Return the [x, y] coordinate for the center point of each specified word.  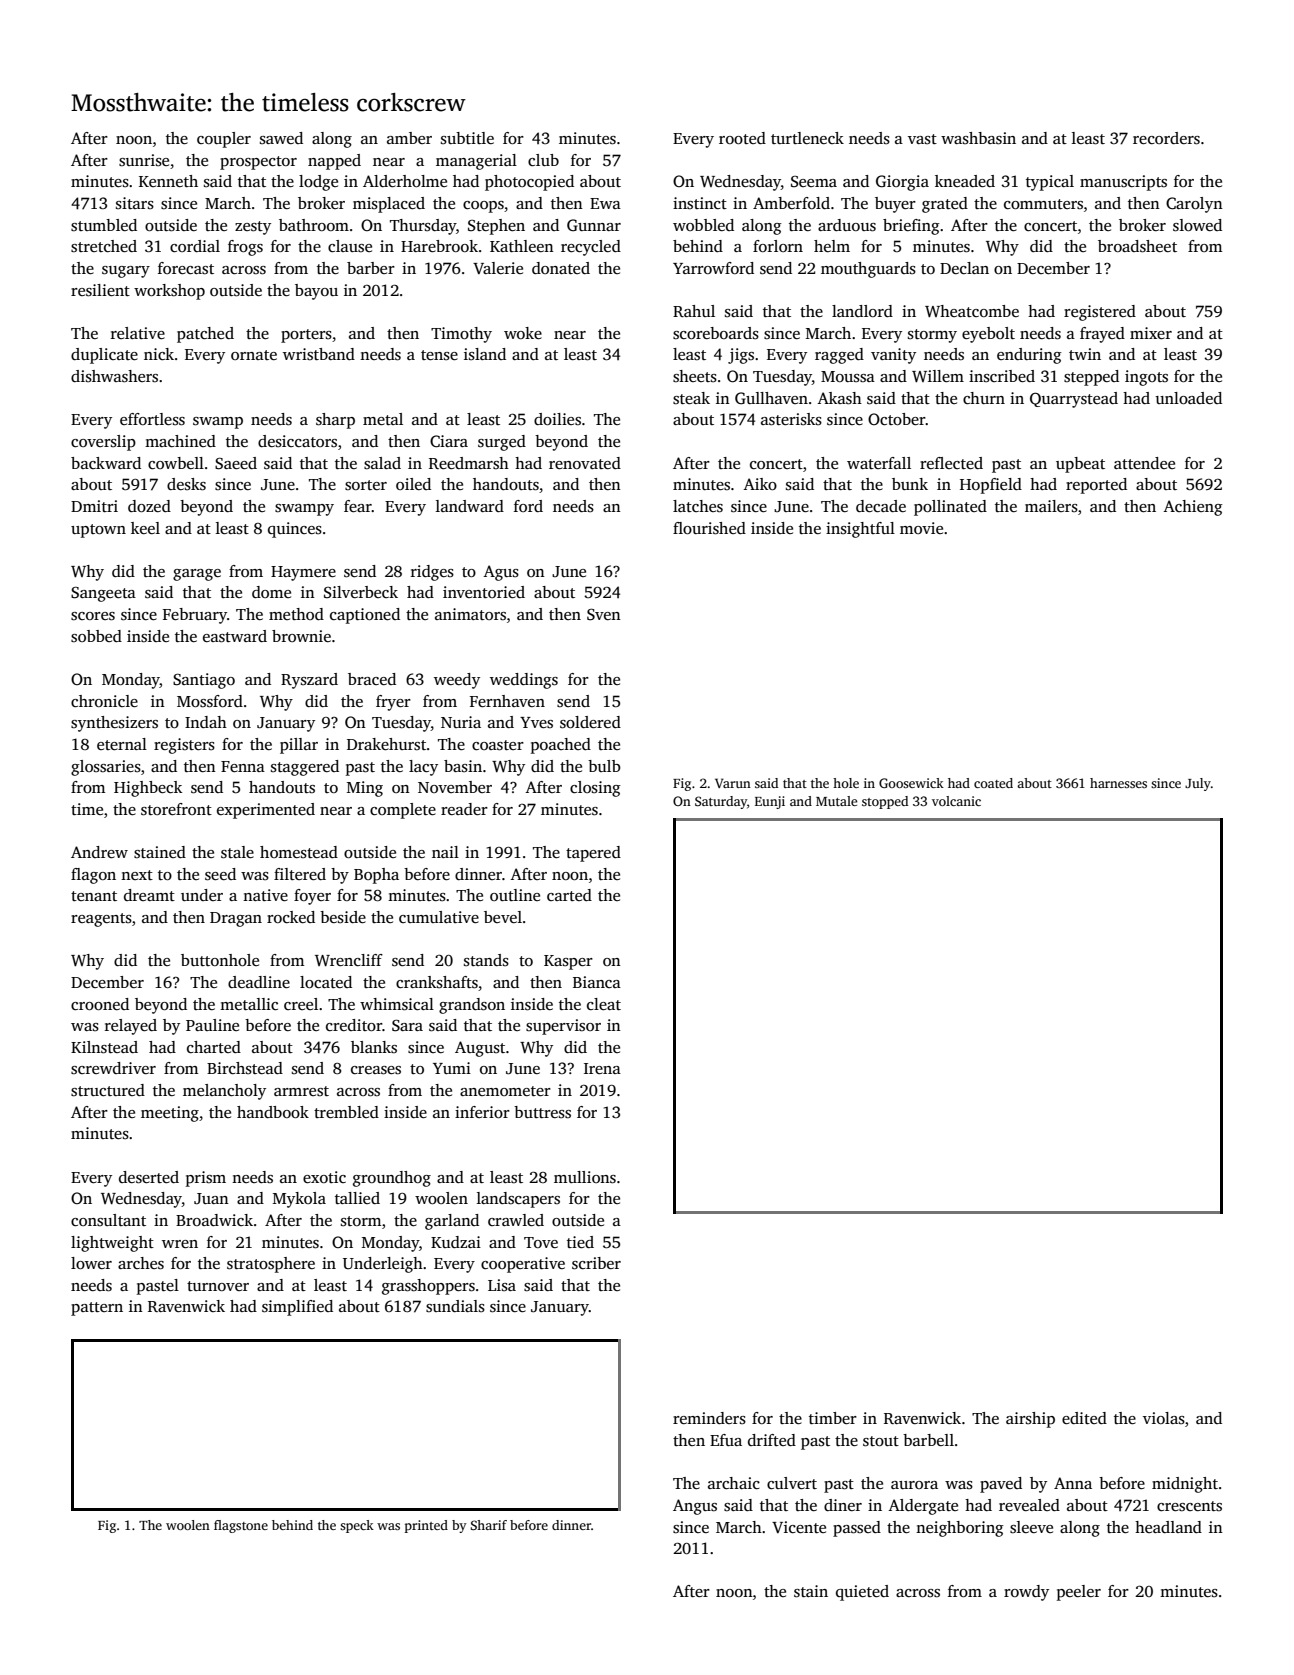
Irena [602, 1068]
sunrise [144, 160]
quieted [862, 1593]
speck [357, 1526]
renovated [585, 463]
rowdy [1026, 1593]
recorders [1166, 138]
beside [343, 917]
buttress [542, 1112]
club [543, 160]
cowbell [176, 463]
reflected [951, 463]
